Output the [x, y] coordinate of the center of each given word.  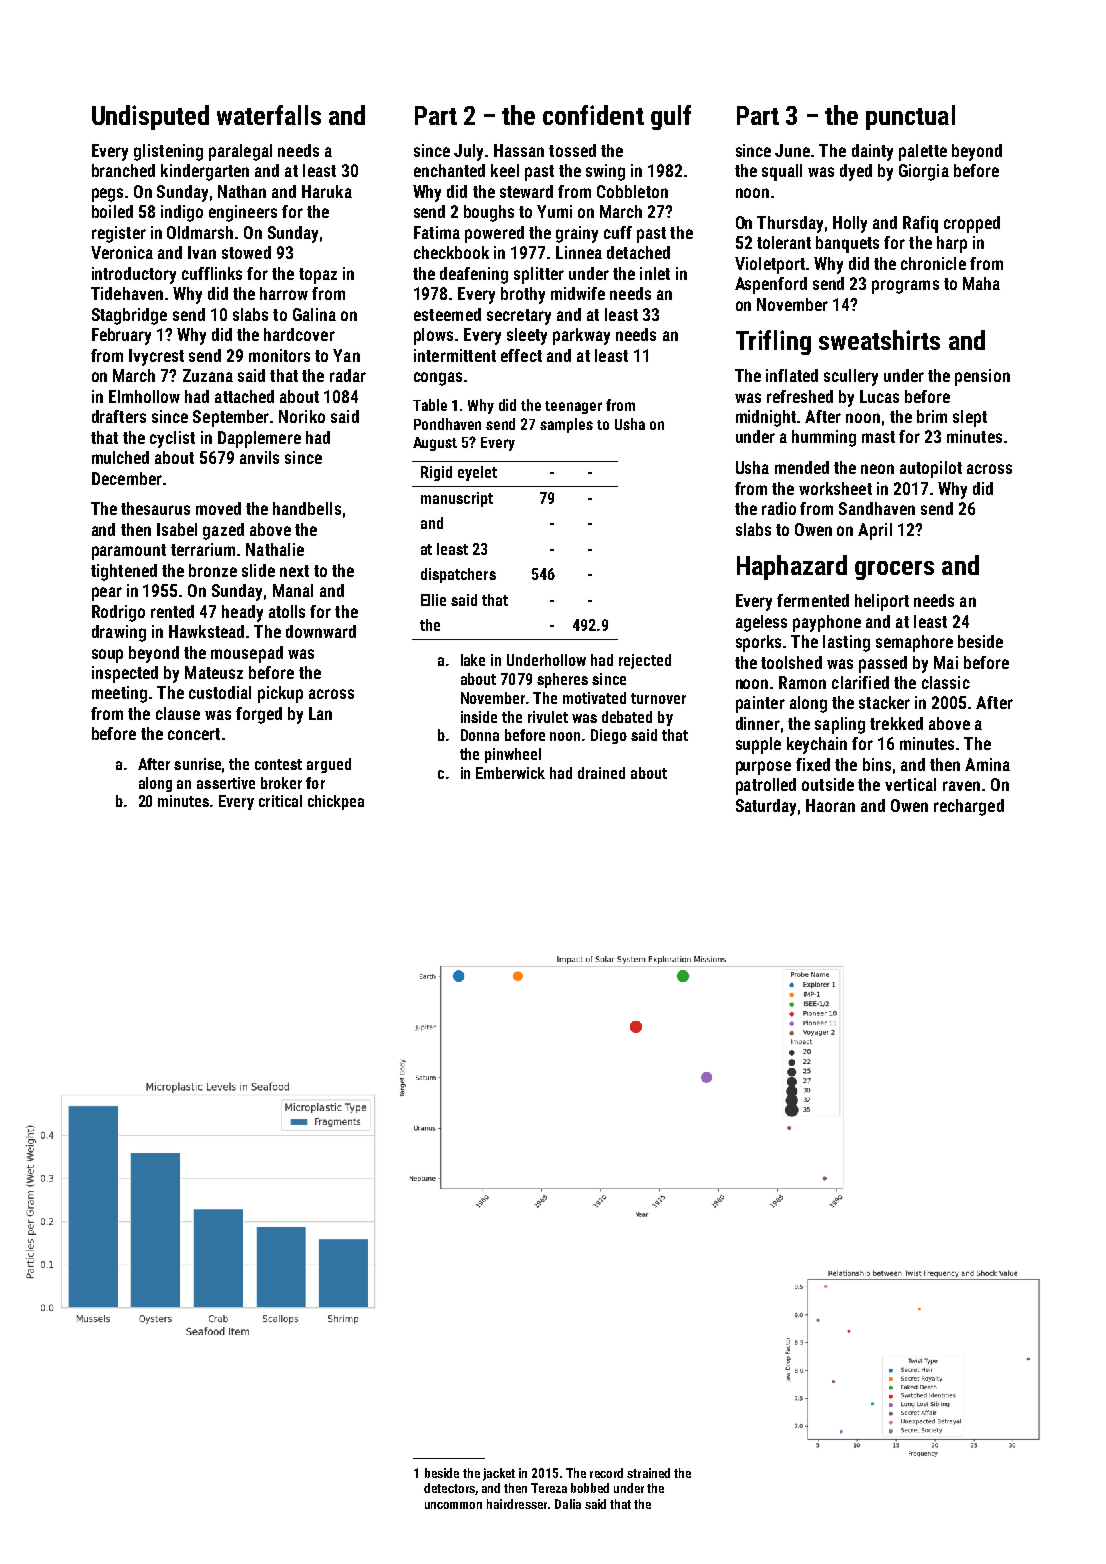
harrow [284, 293]
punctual [910, 117]
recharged [969, 807]
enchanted [449, 170]
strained [648, 1473]
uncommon [453, 1505]
